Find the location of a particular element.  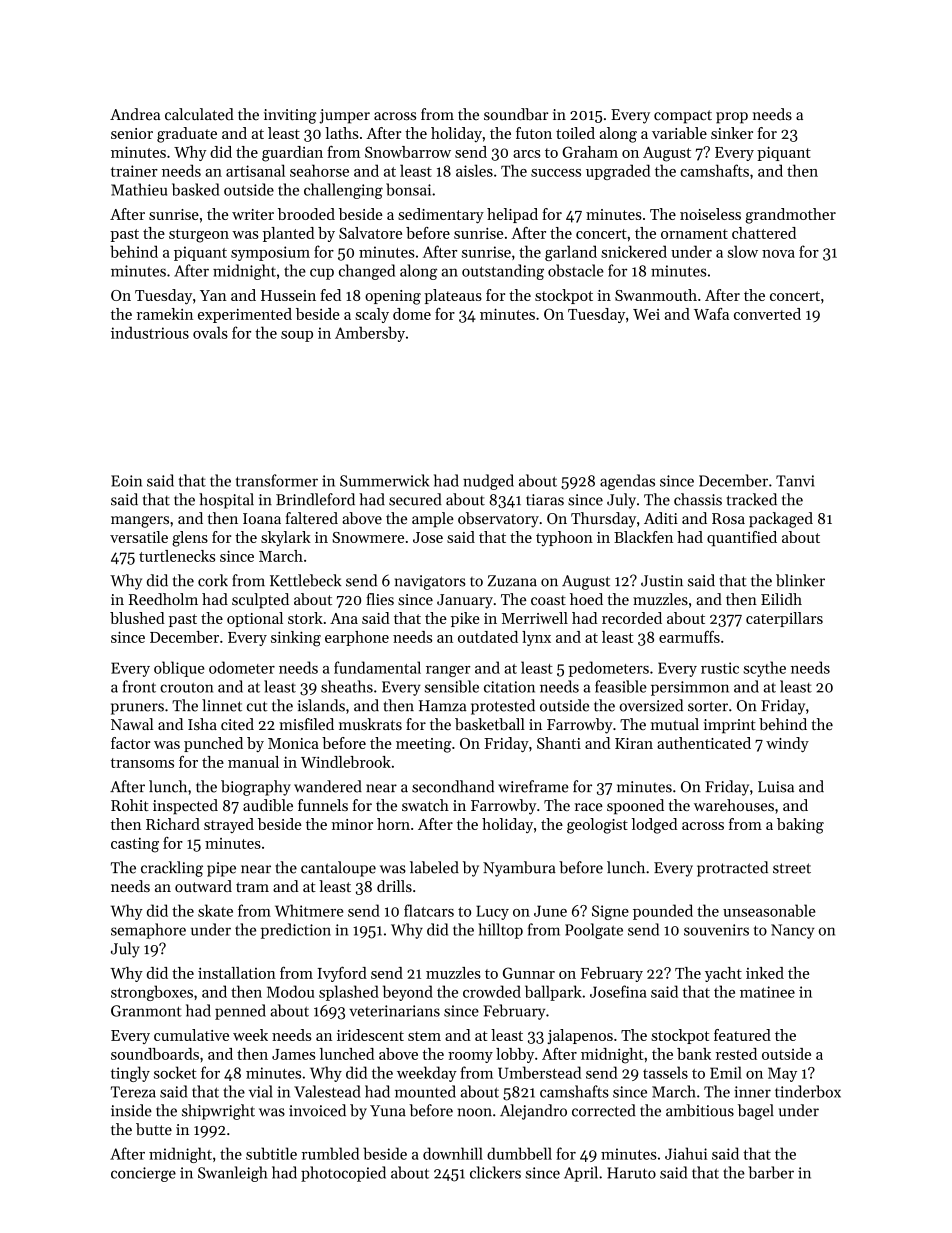

Swanleigh is located at coordinates (232, 1174).
